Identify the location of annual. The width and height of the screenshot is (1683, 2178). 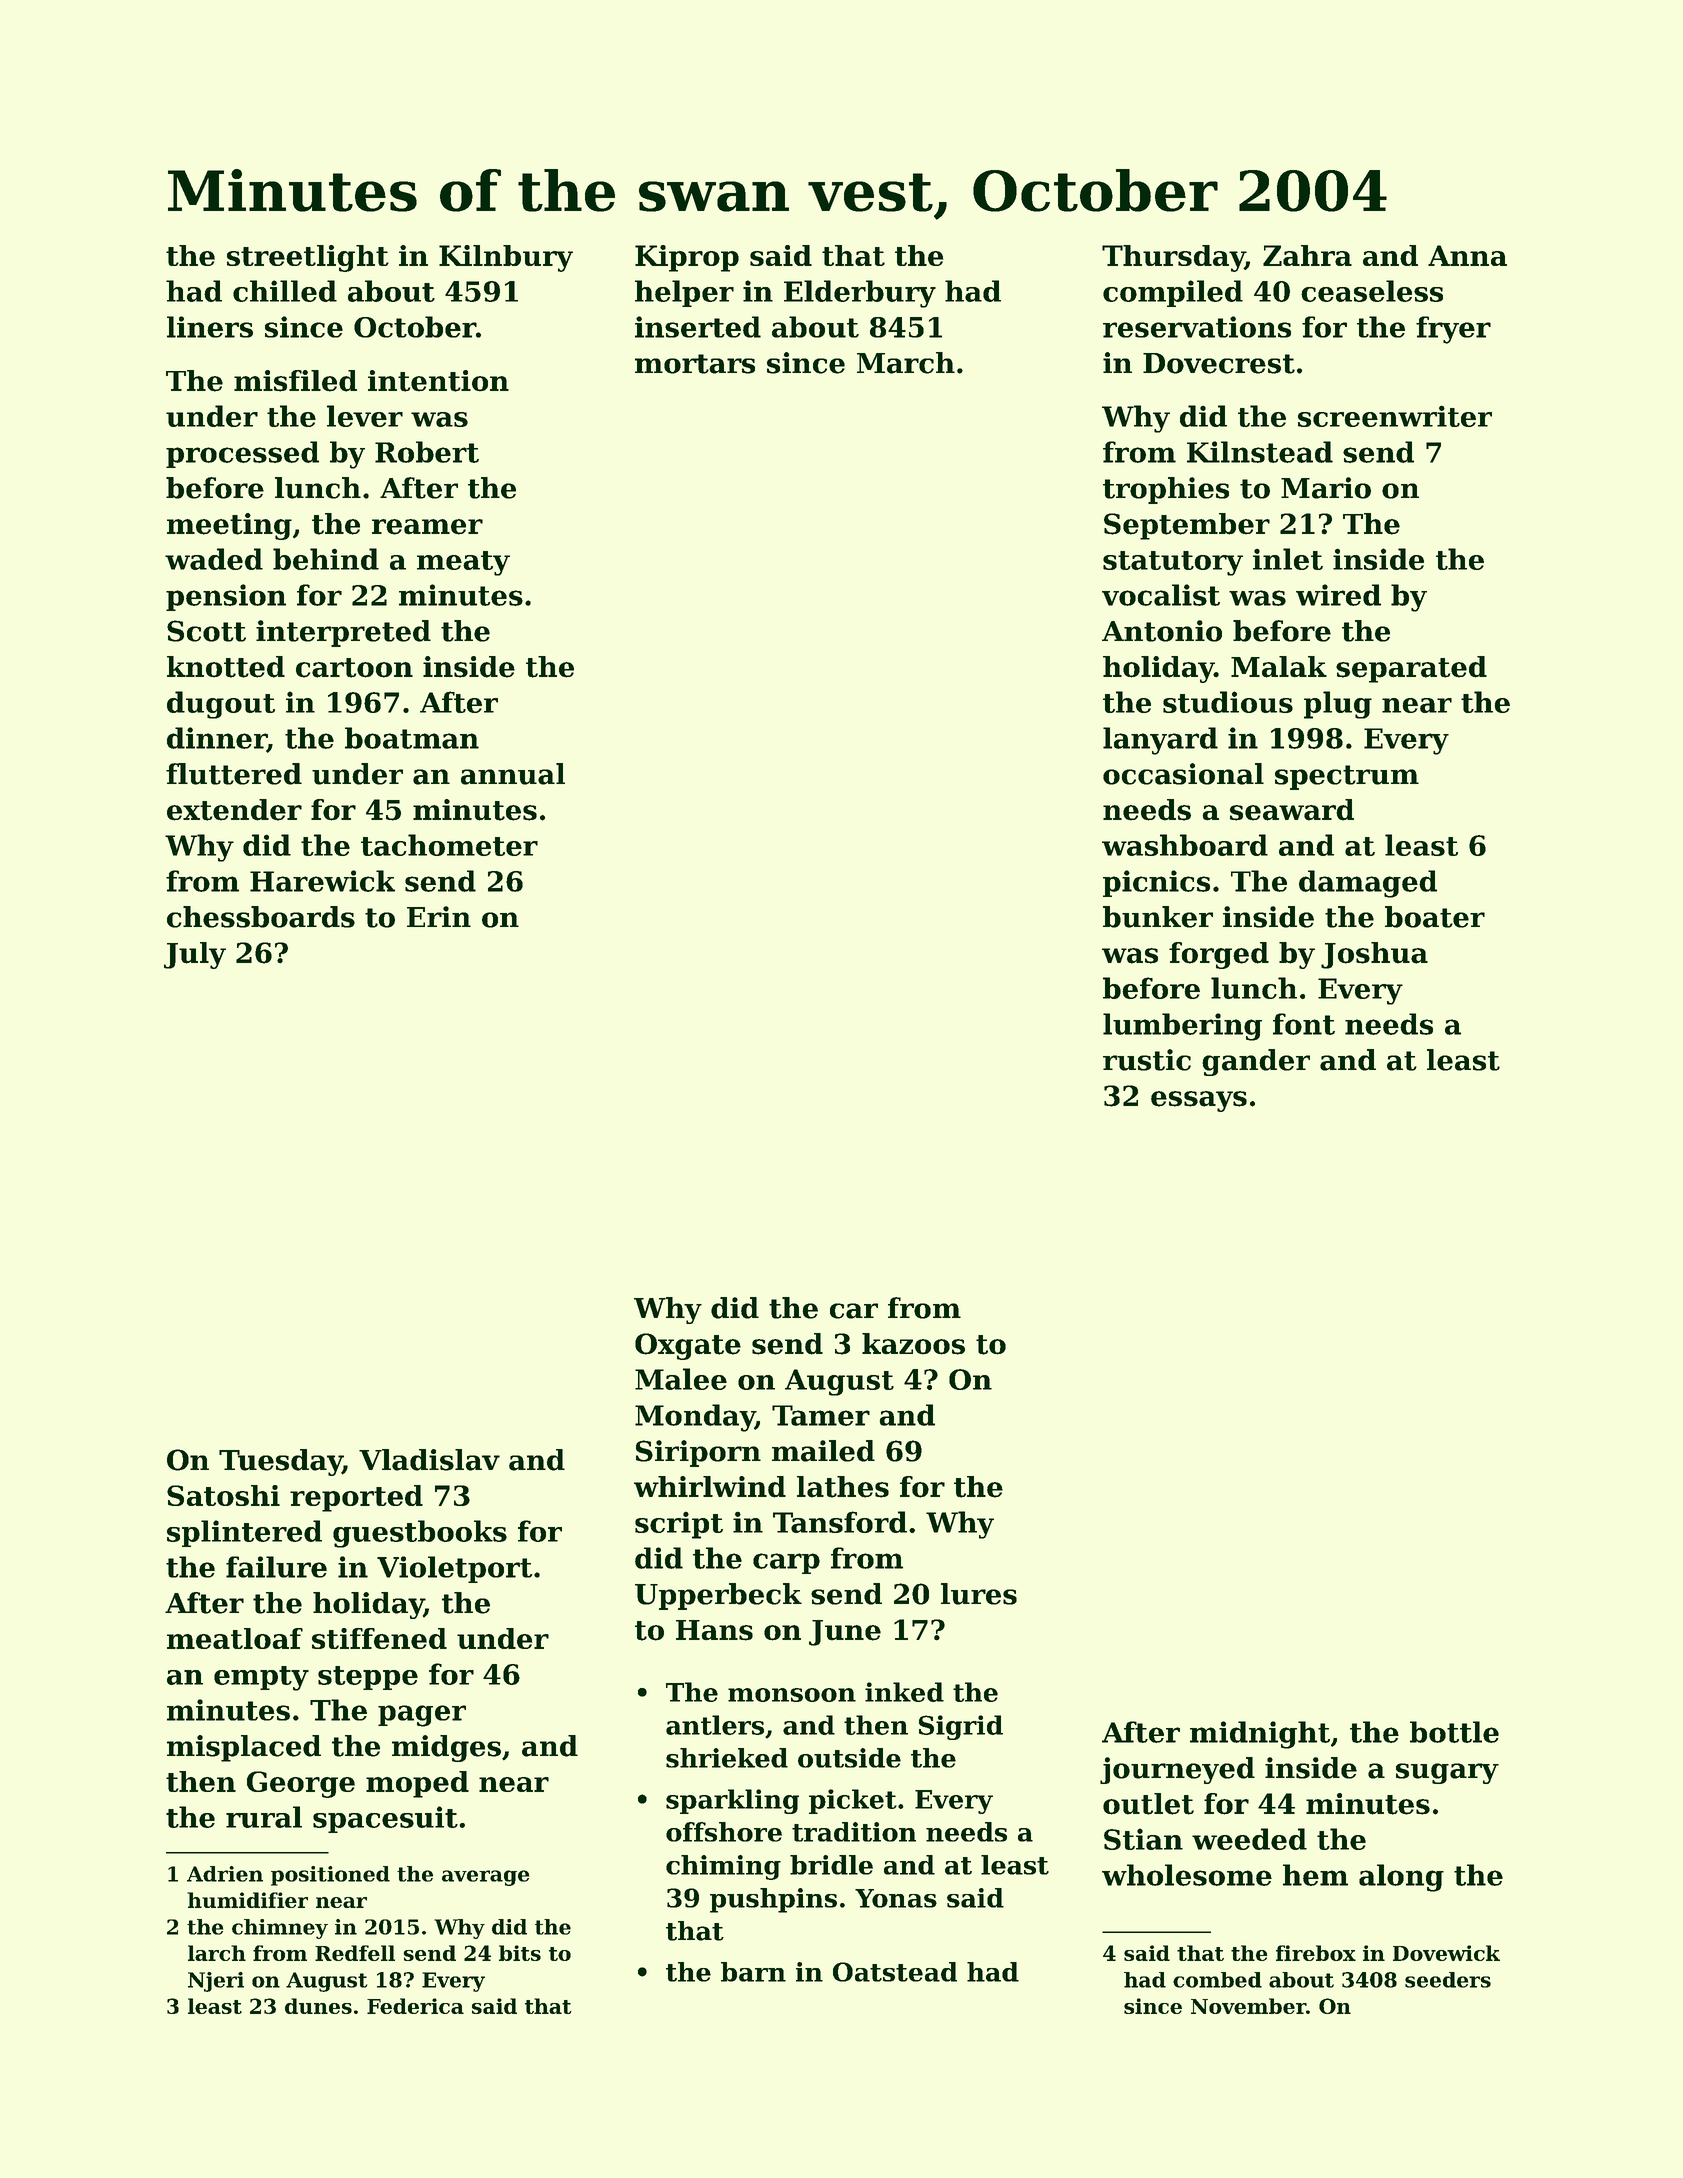
(513, 774).
